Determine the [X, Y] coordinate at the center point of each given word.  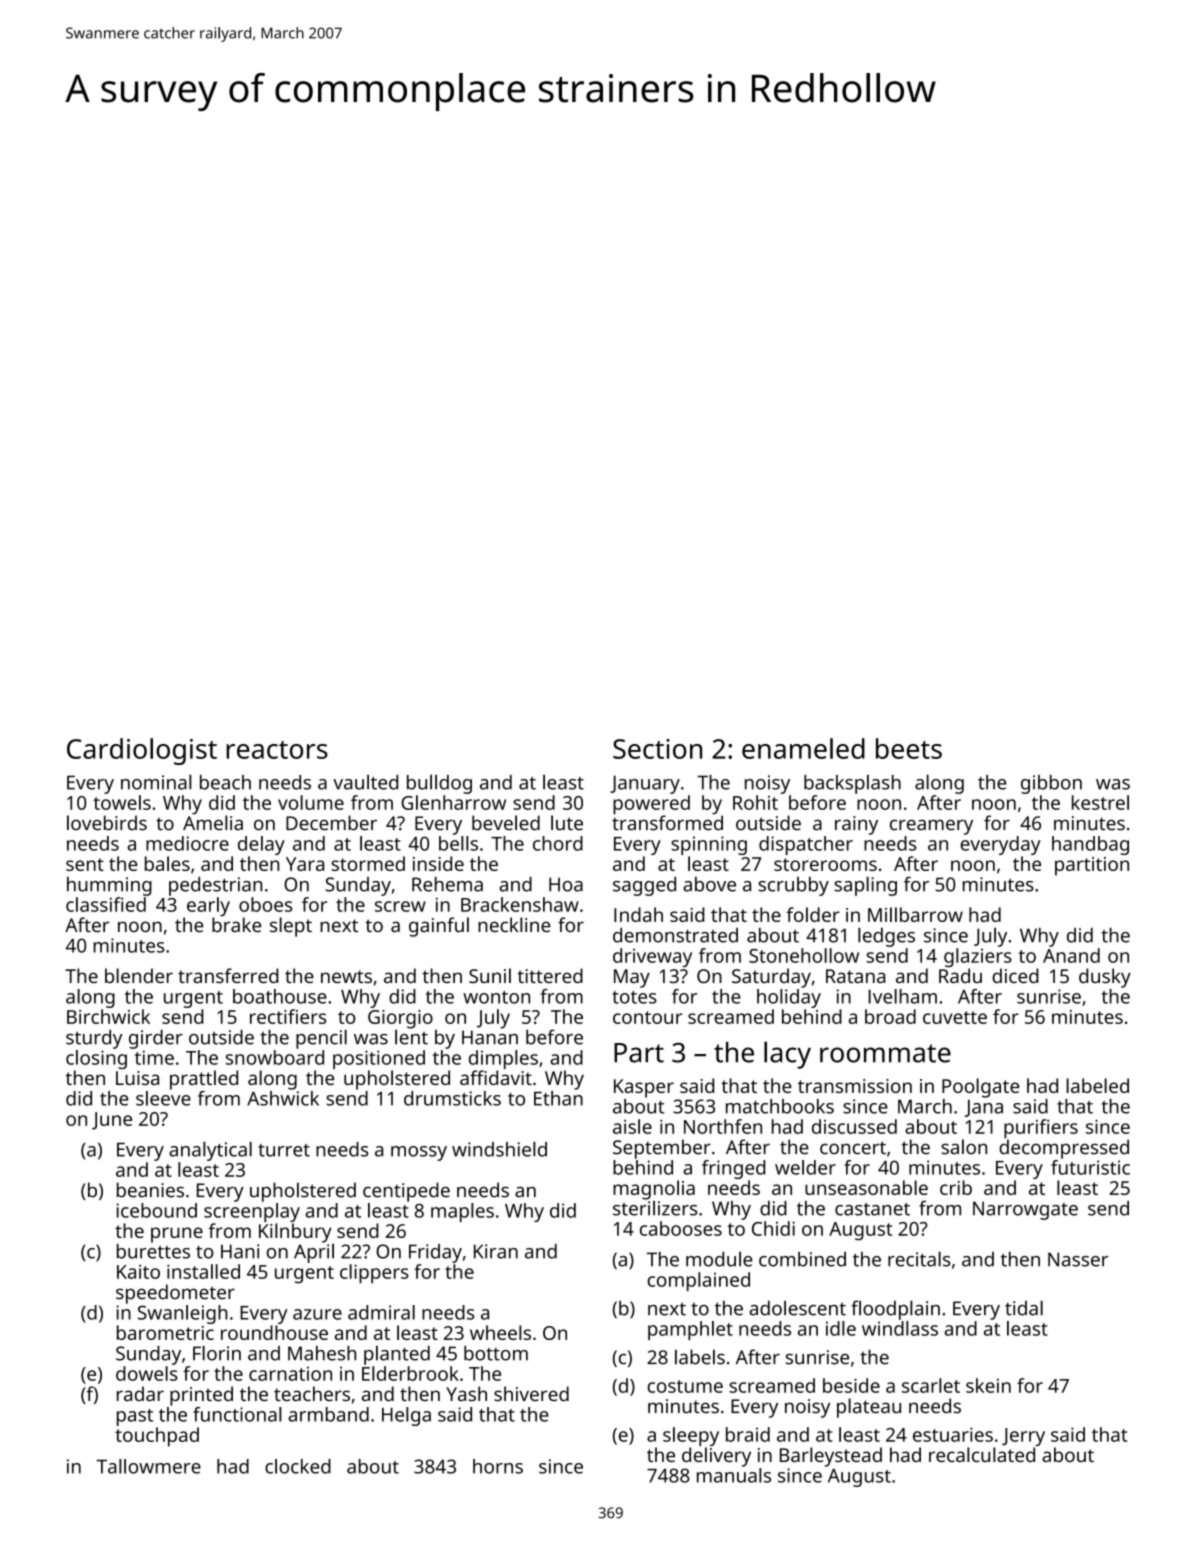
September [662, 1149]
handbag [1090, 845]
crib [956, 1187]
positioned [379, 1059]
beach [225, 782]
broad [890, 1016]
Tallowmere [149, 1466]
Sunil [490, 975]
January [645, 784]
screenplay [252, 1212]
